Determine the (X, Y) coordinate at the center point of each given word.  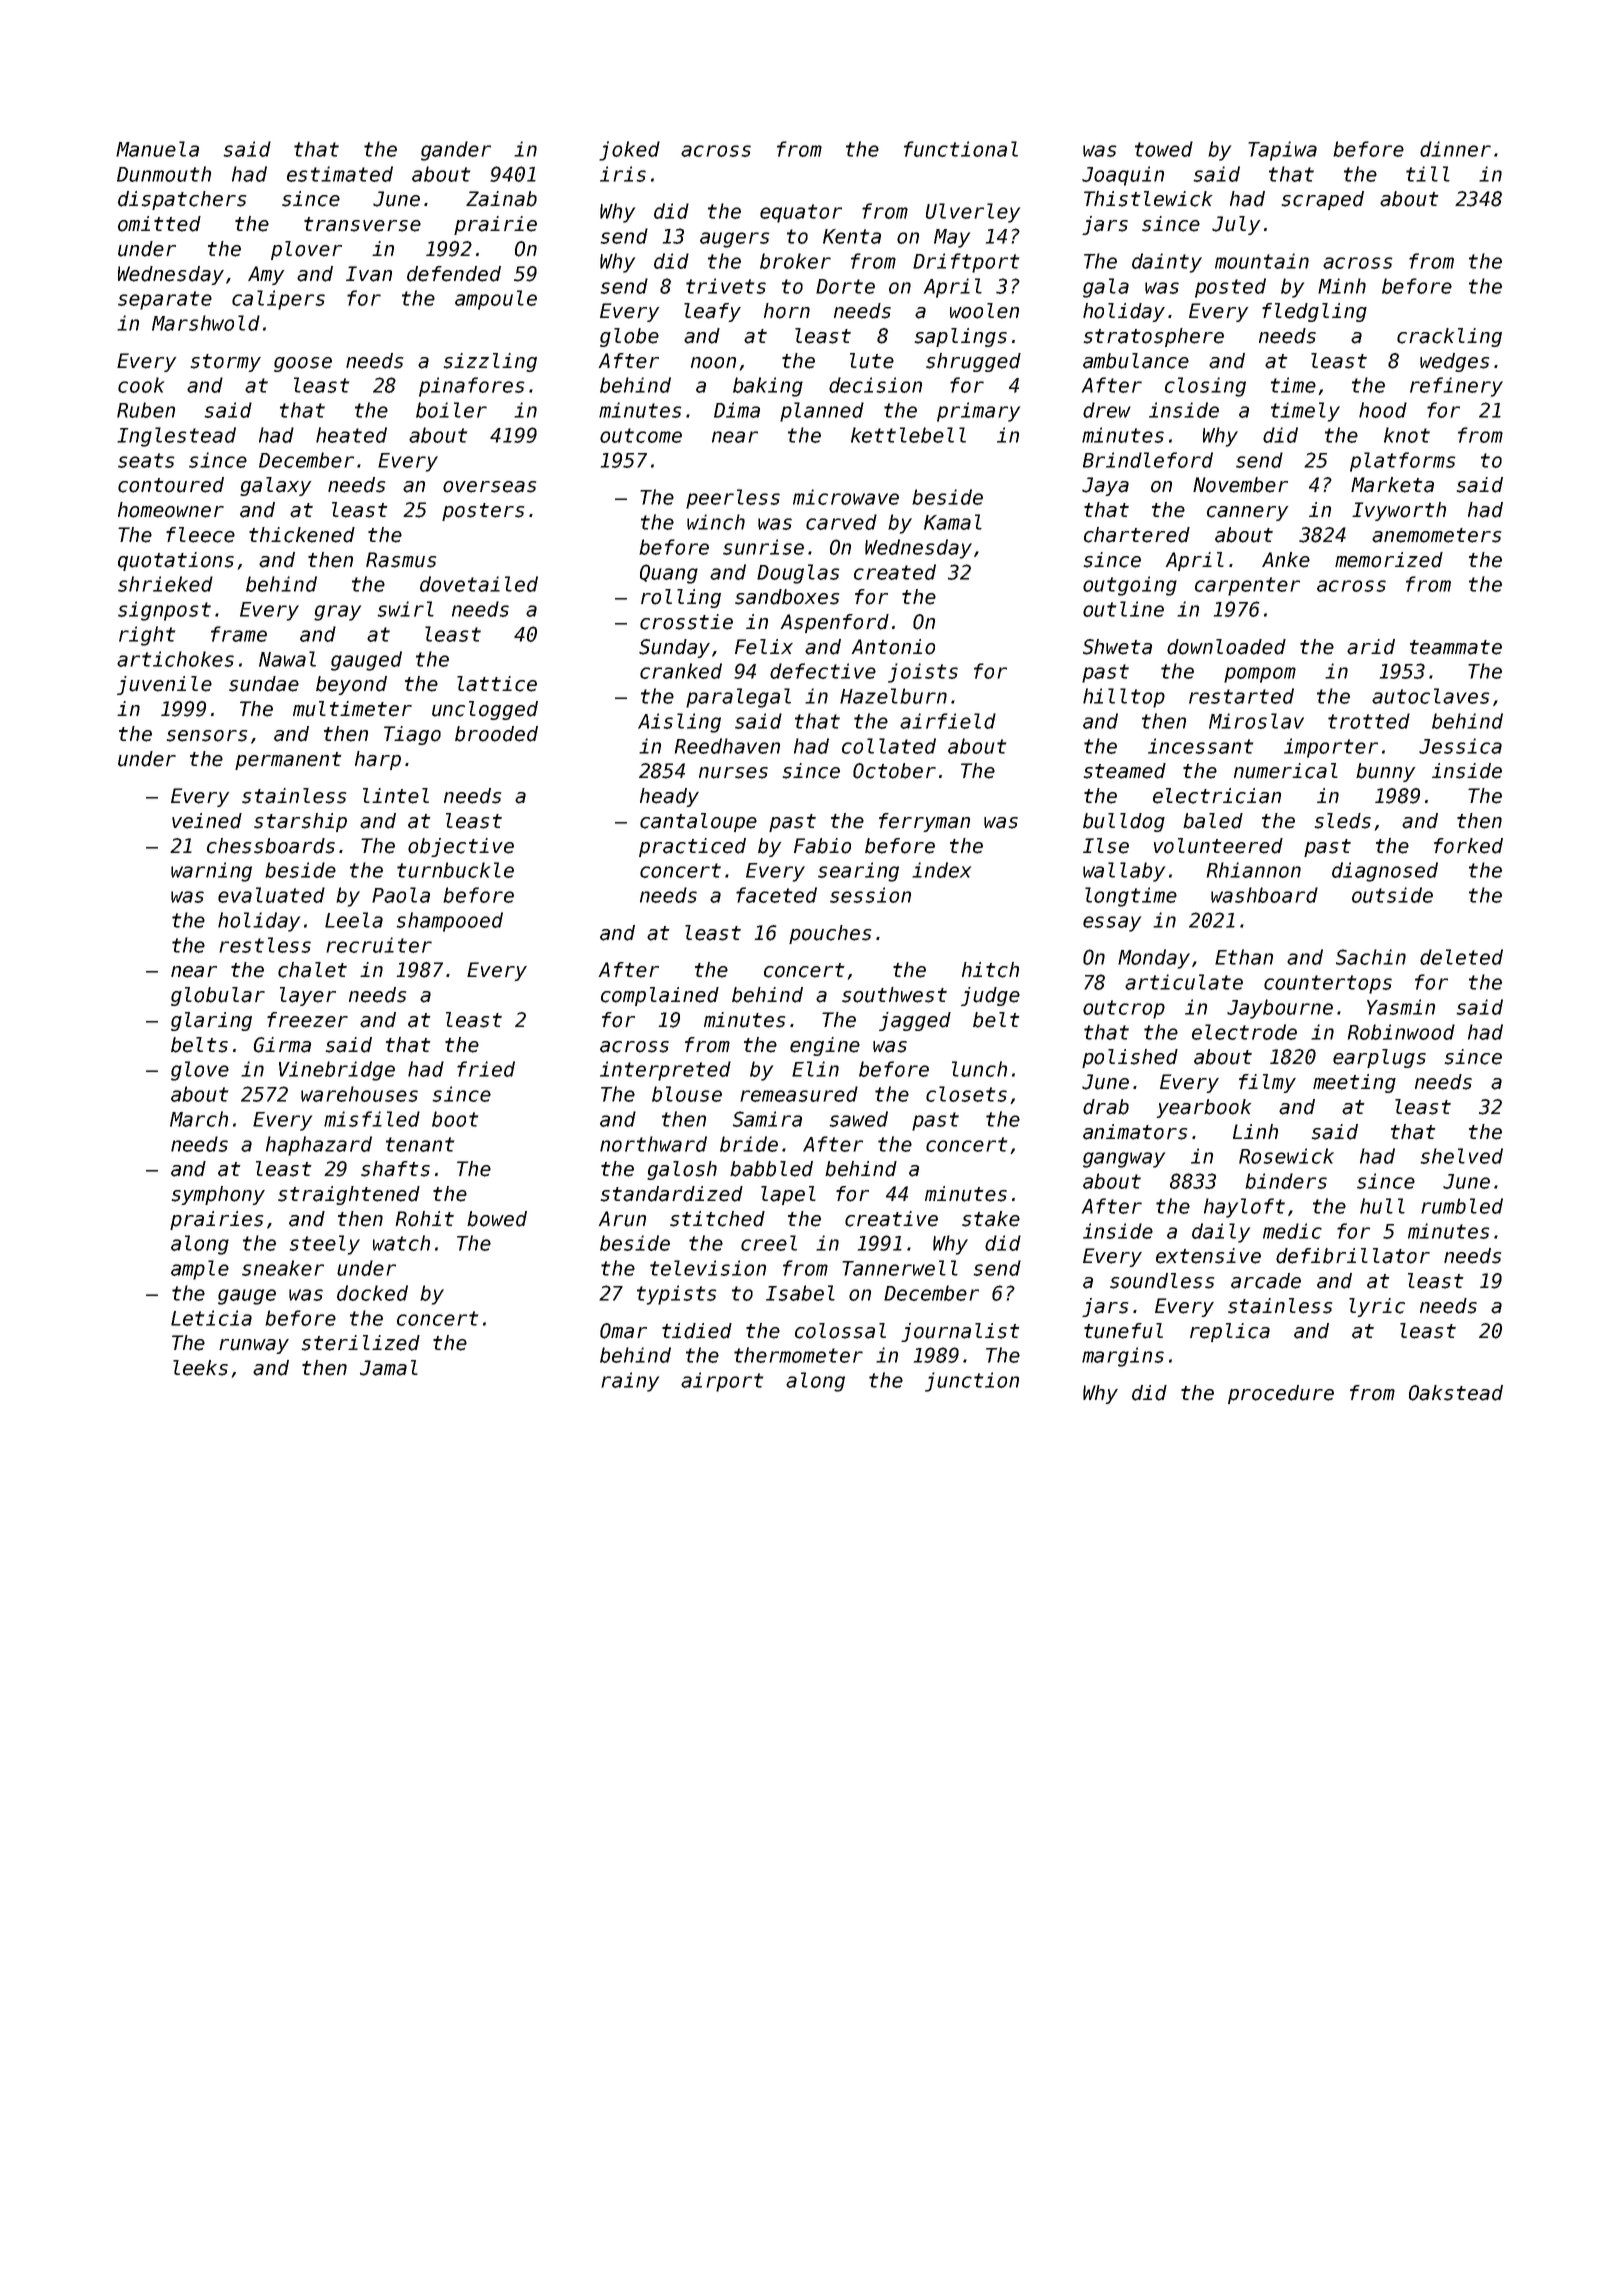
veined (207, 821)
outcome (641, 435)
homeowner (171, 510)
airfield (948, 721)
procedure (1281, 1394)
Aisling (679, 723)
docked (372, 1293)
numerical (1286, 771)
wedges (1454, 362)
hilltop (1124, 698)
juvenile (164, 685)
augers (735, 240)
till (1428, 174)
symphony (218, 1195)
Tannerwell (900, 1268)
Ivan (369, 274)
